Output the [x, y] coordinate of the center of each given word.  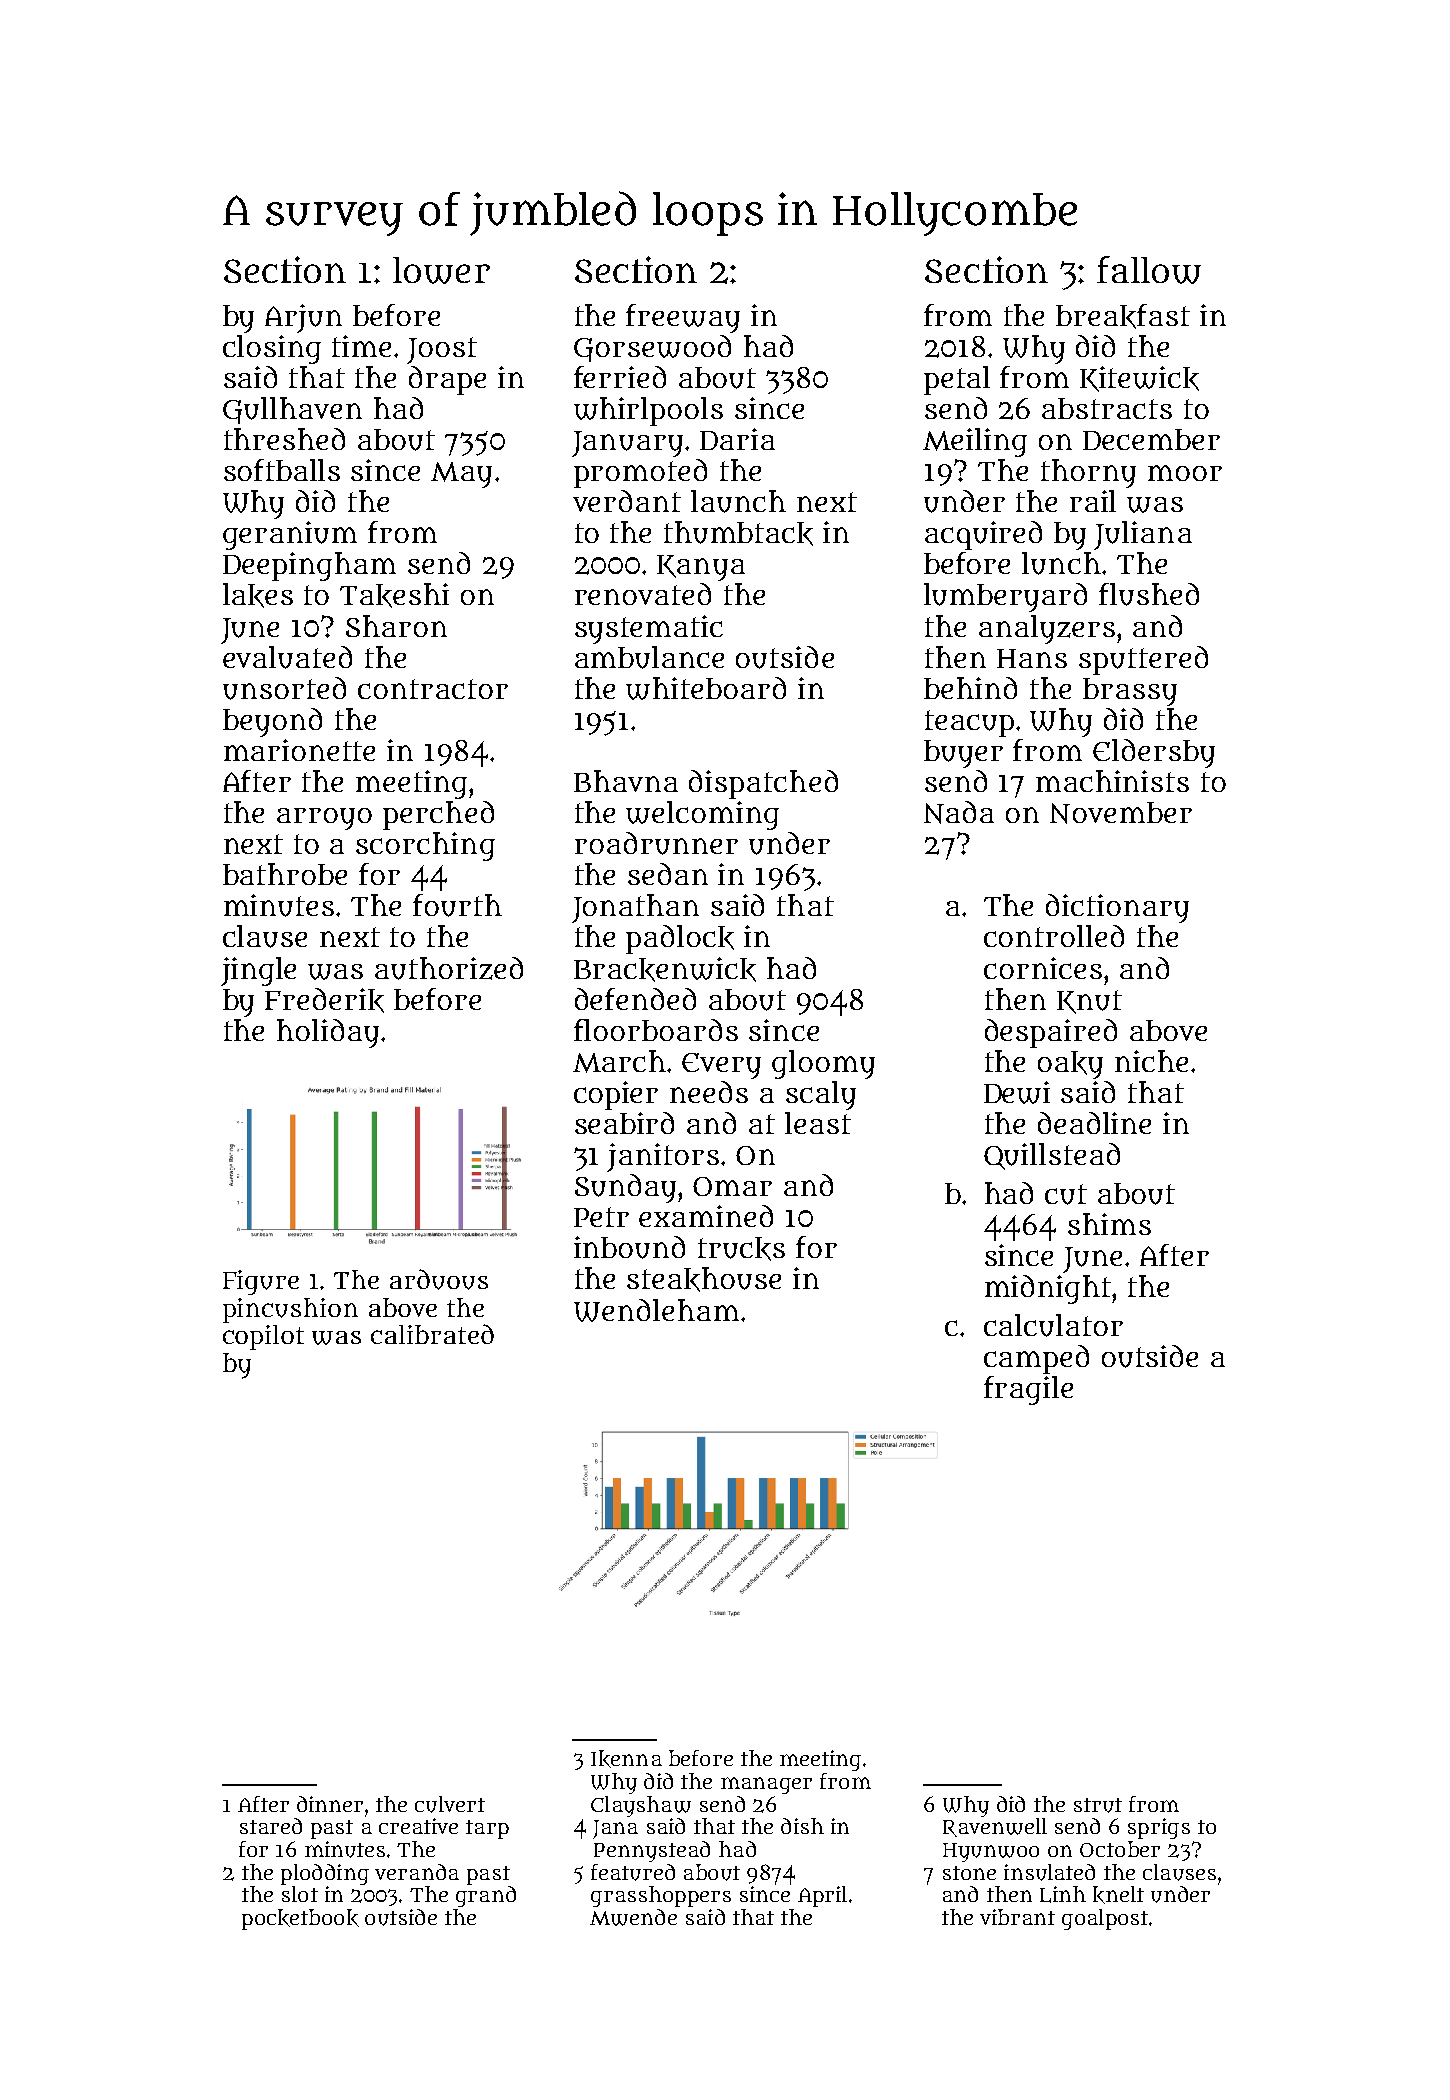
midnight [1048, 1289]
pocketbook [300, 1919]
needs [709, 1092]
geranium [290, 535]
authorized [449, 968]
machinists [1112, 781]
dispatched [763, 784]
